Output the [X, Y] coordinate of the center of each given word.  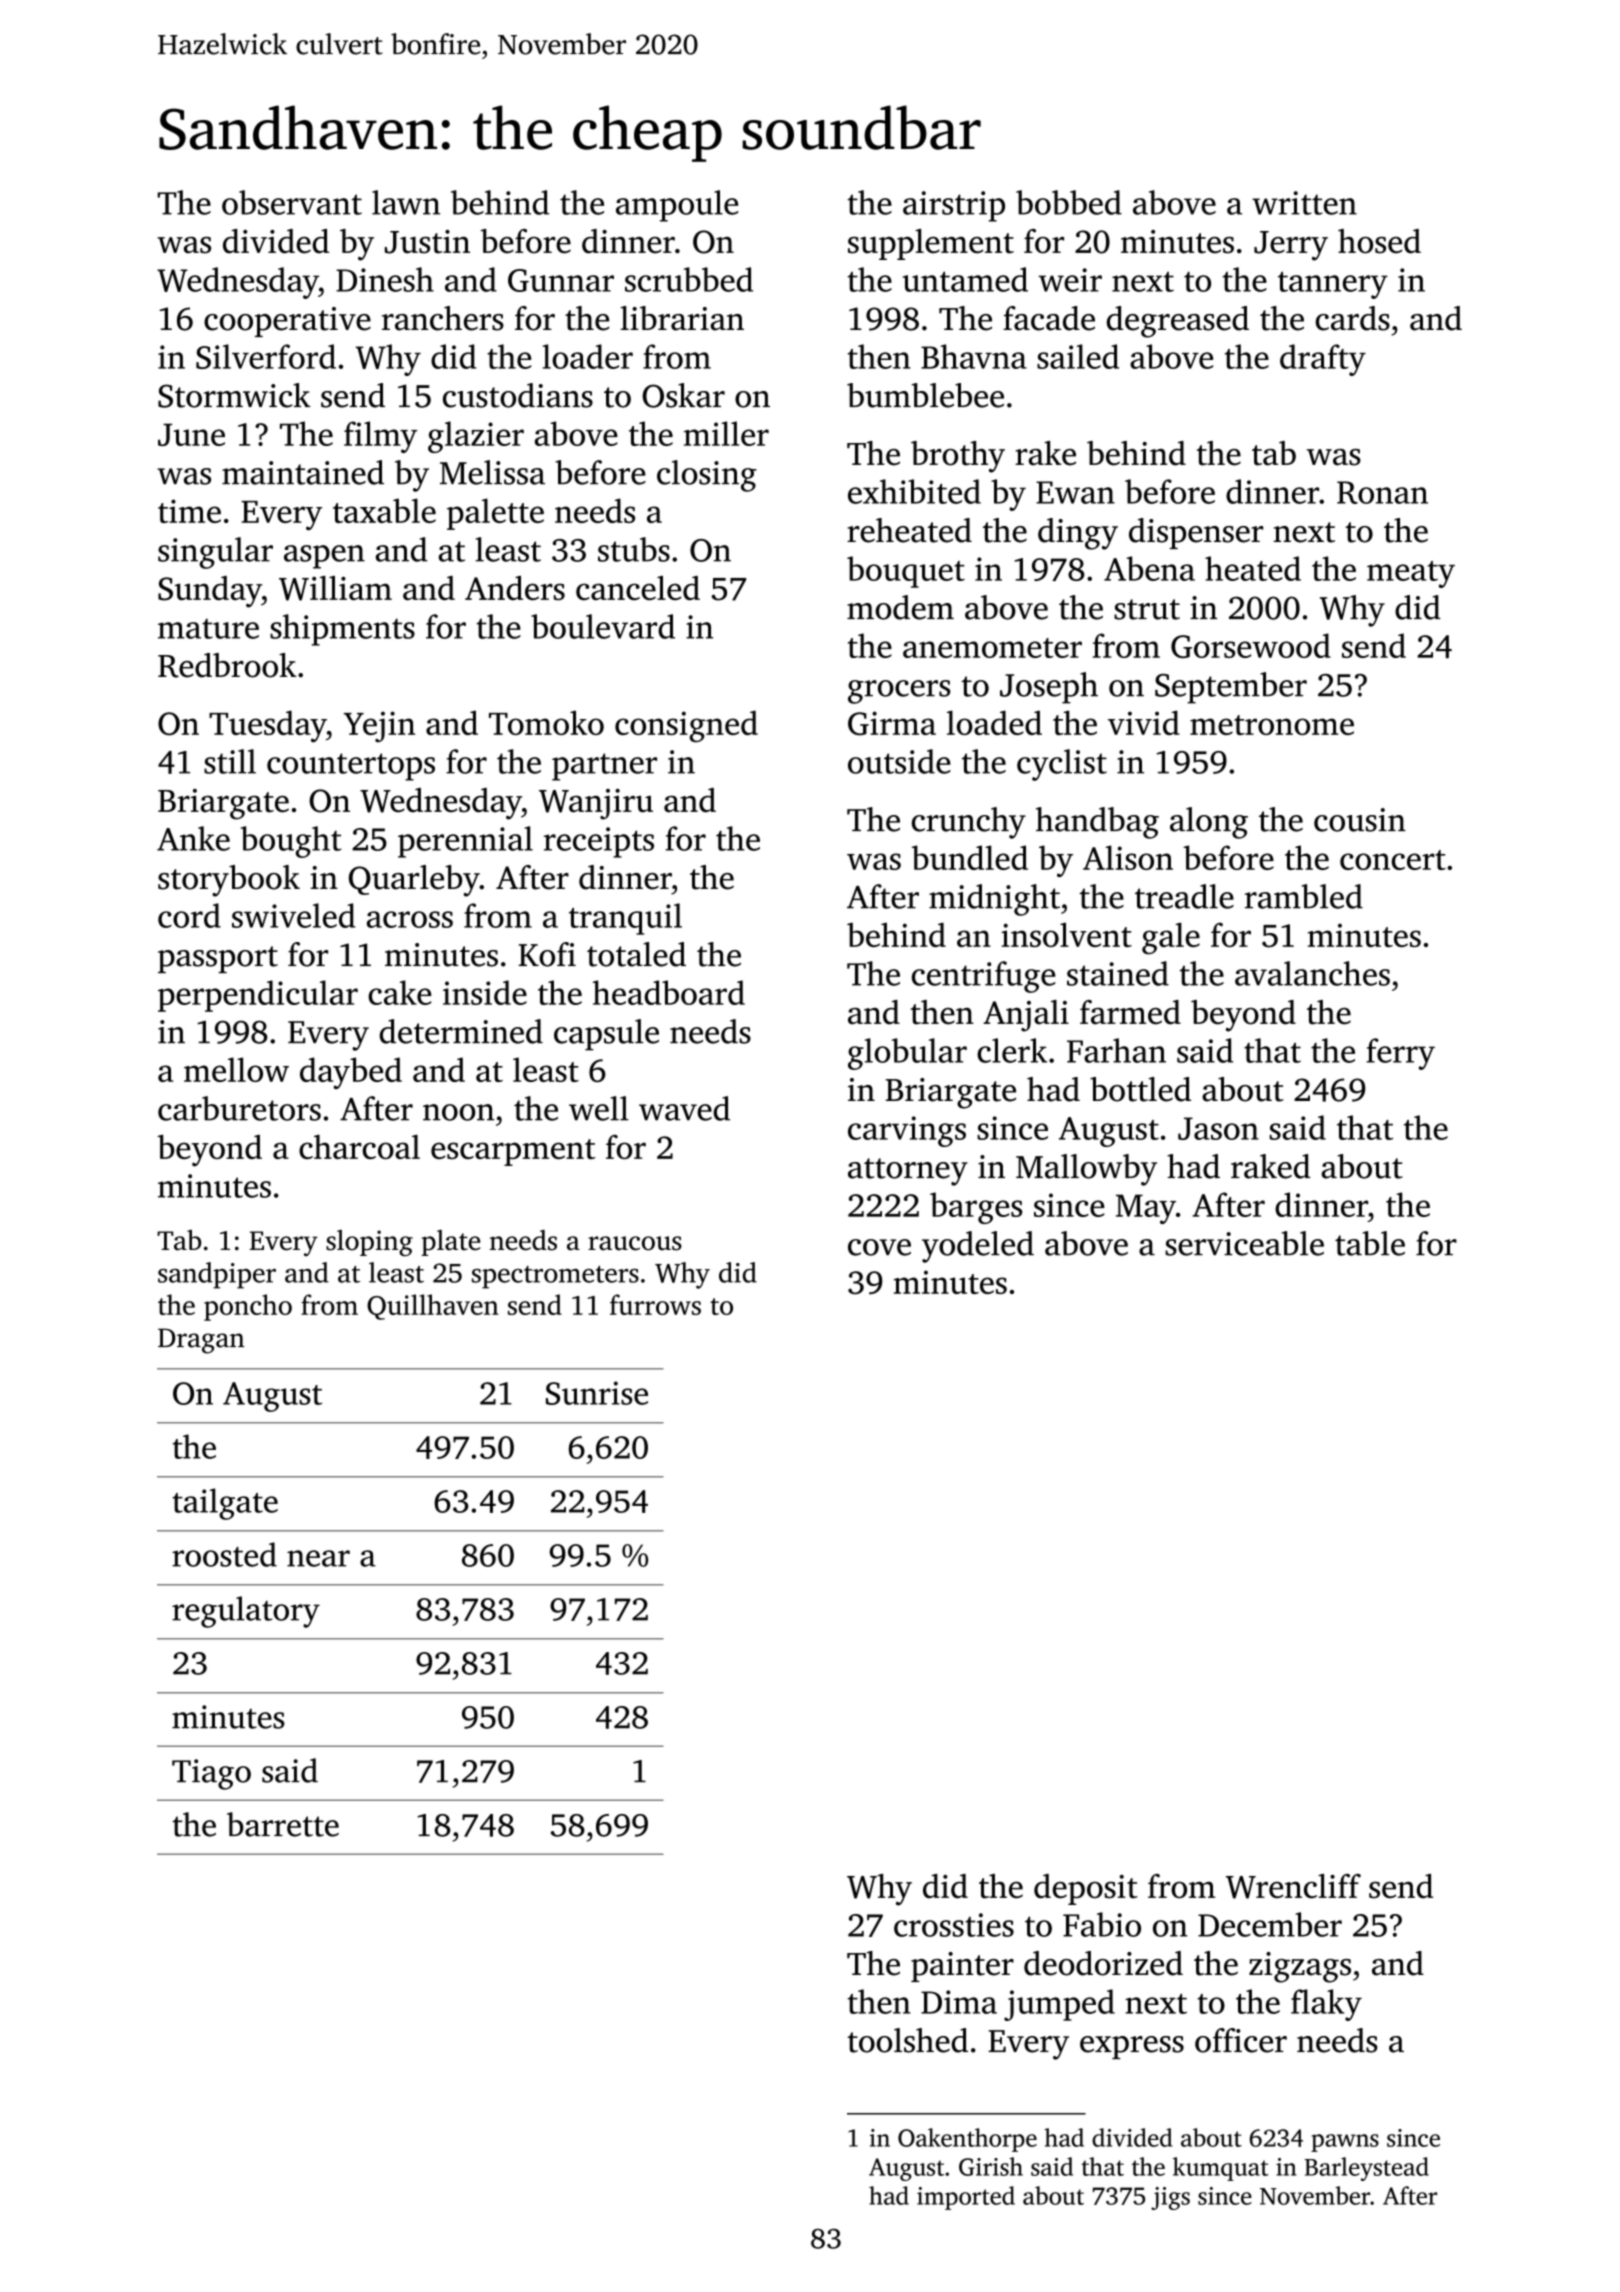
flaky [1326, 2005]
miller [726, 433]
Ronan [1382, 492]
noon [458, 1112]
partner [604, 767]
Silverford [266, 356]
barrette [283, 1824]
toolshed [907, 2040]
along [1209, 823]
